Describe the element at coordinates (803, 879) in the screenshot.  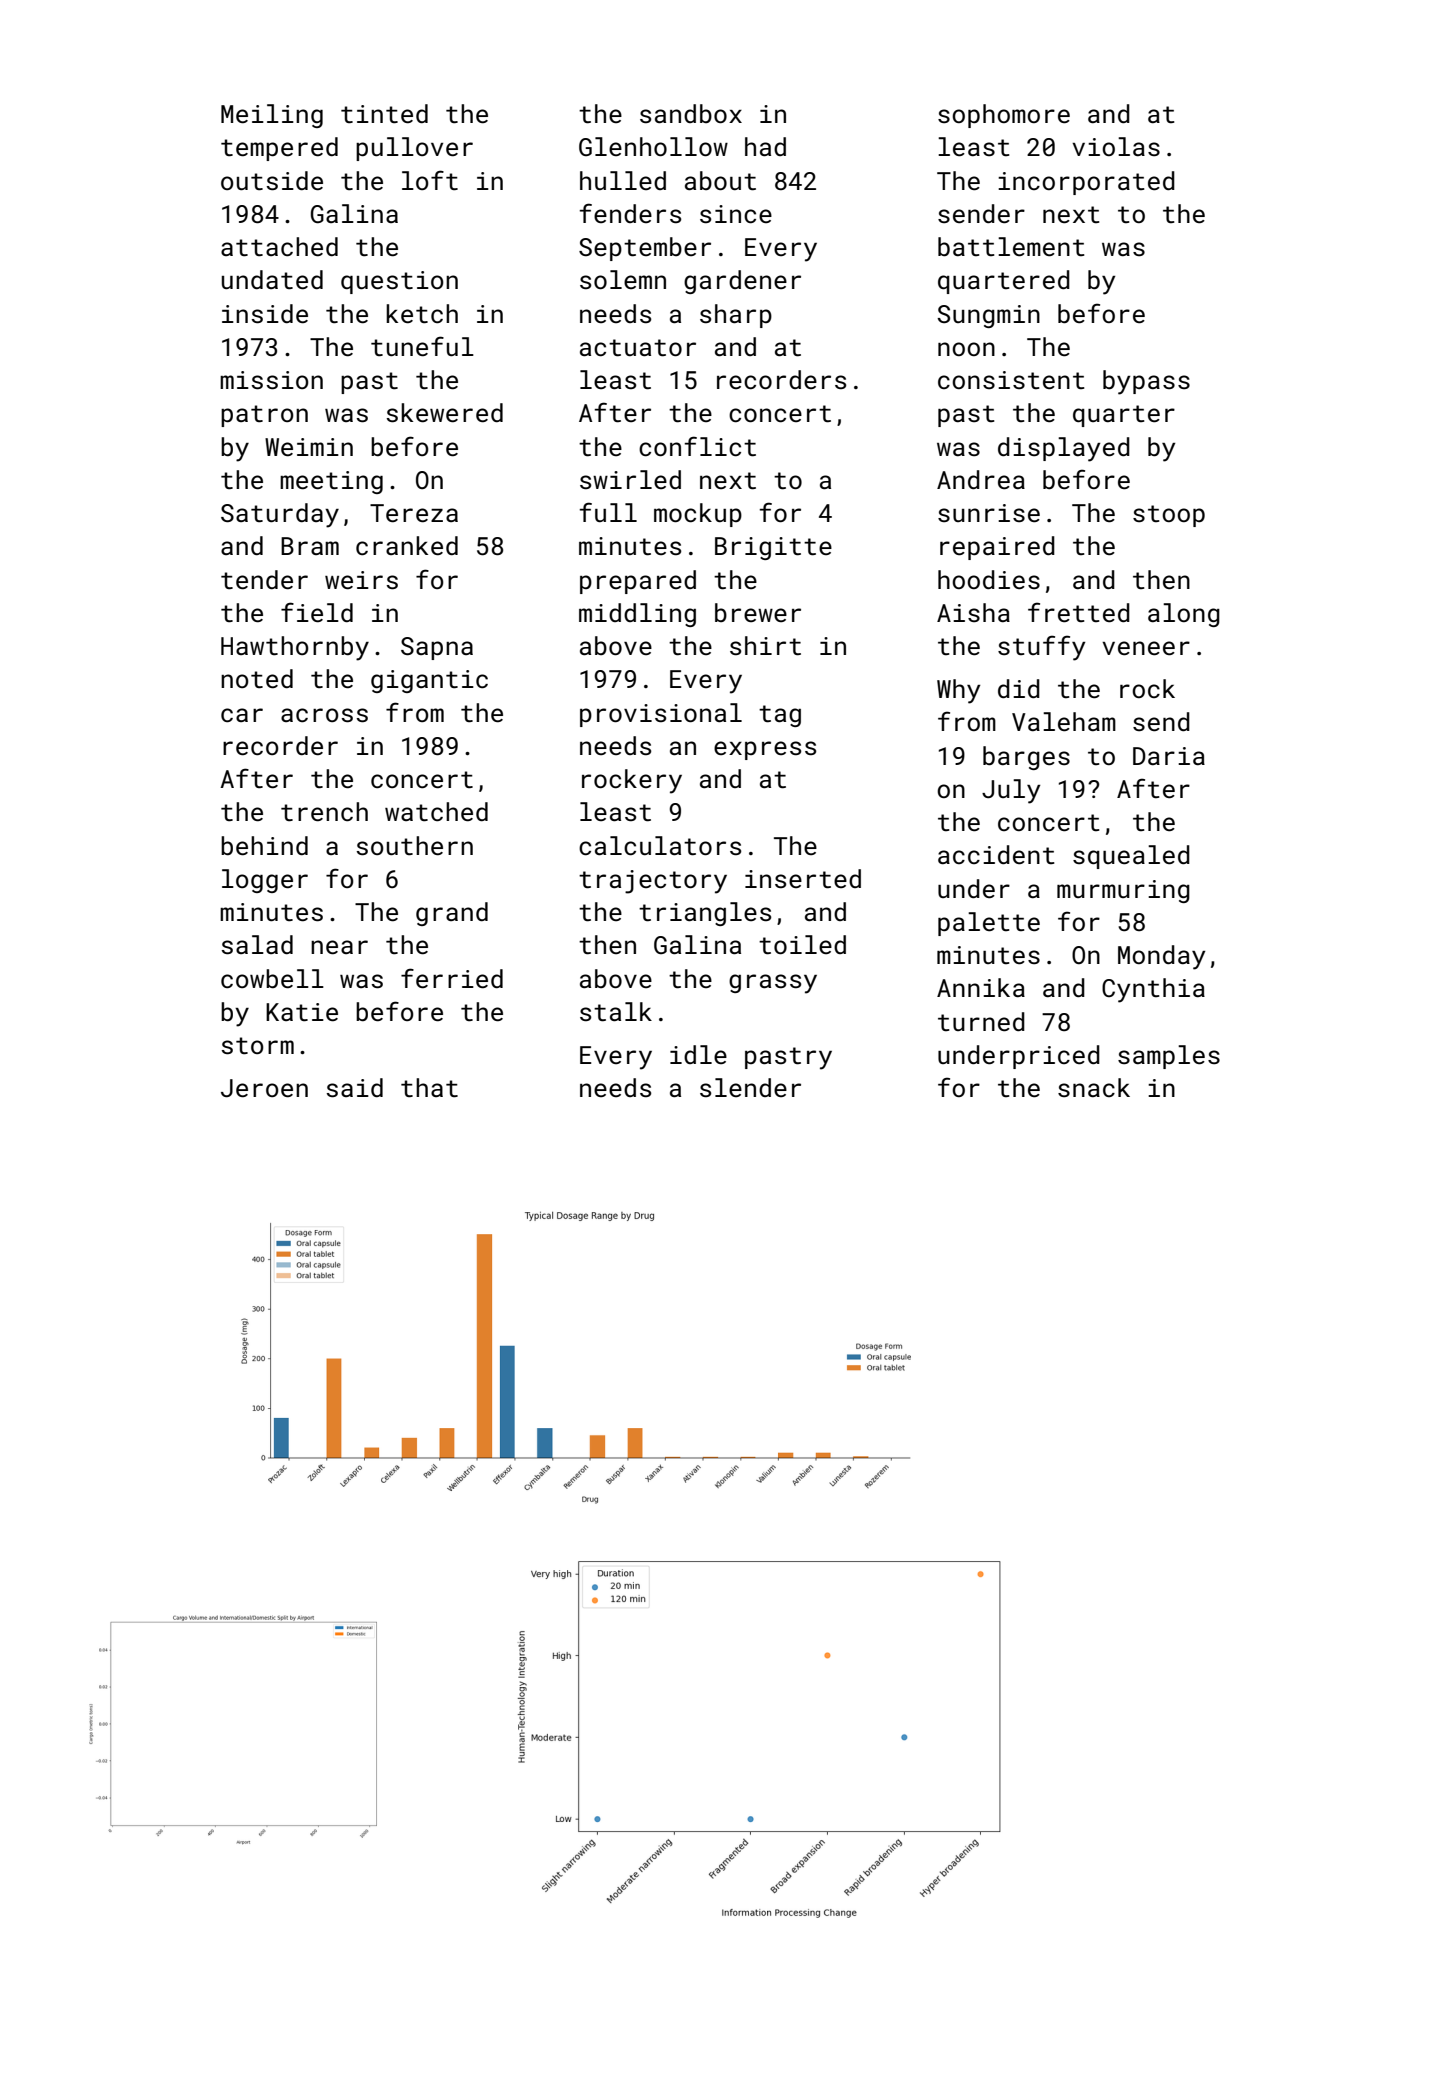
I see `inserted` at that location.
